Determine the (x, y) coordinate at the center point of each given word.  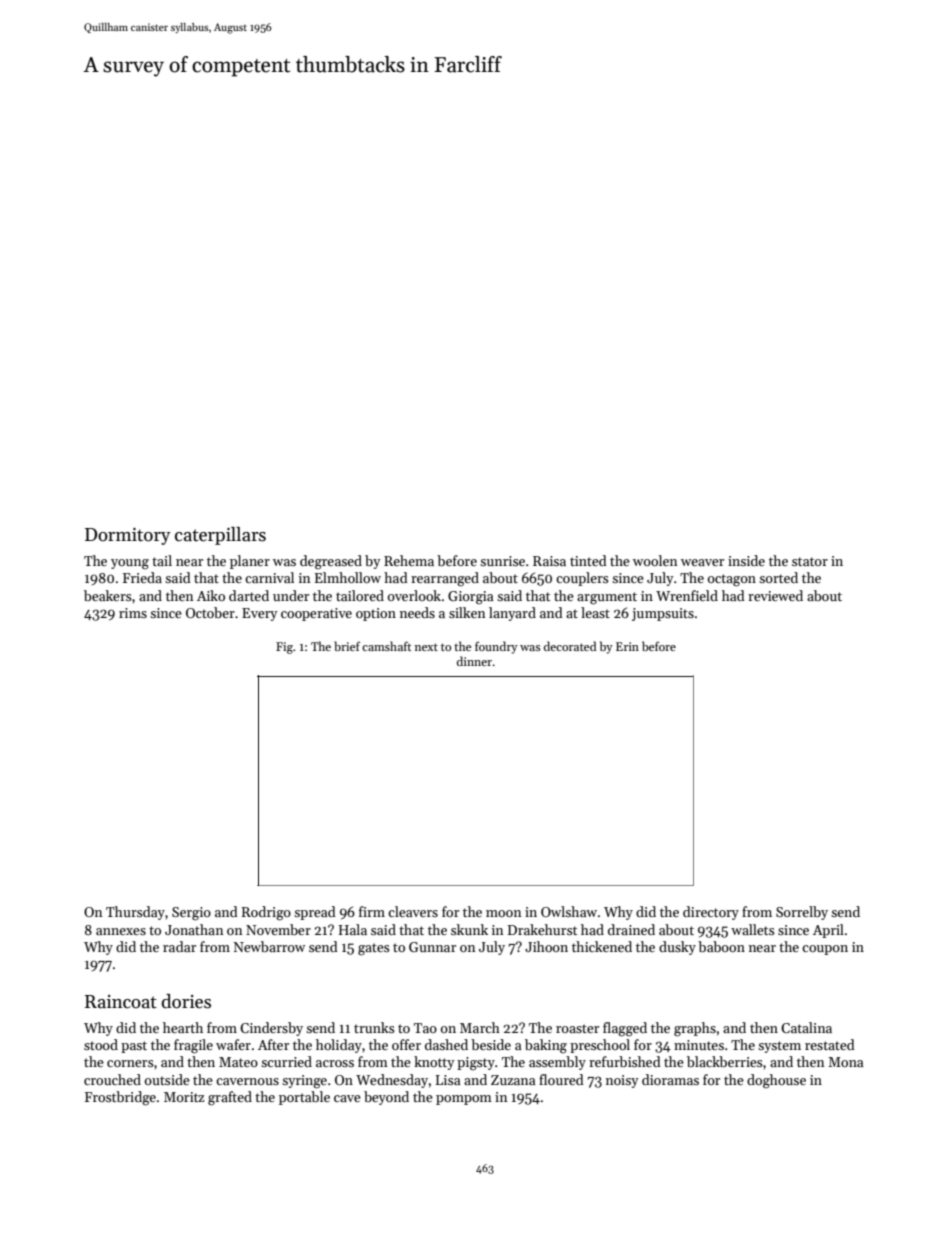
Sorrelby (802, 913)
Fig (284, 648)
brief (347, 646)
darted (249, 595)
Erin (627, 646)
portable (304, 1098)
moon (503, 913)
